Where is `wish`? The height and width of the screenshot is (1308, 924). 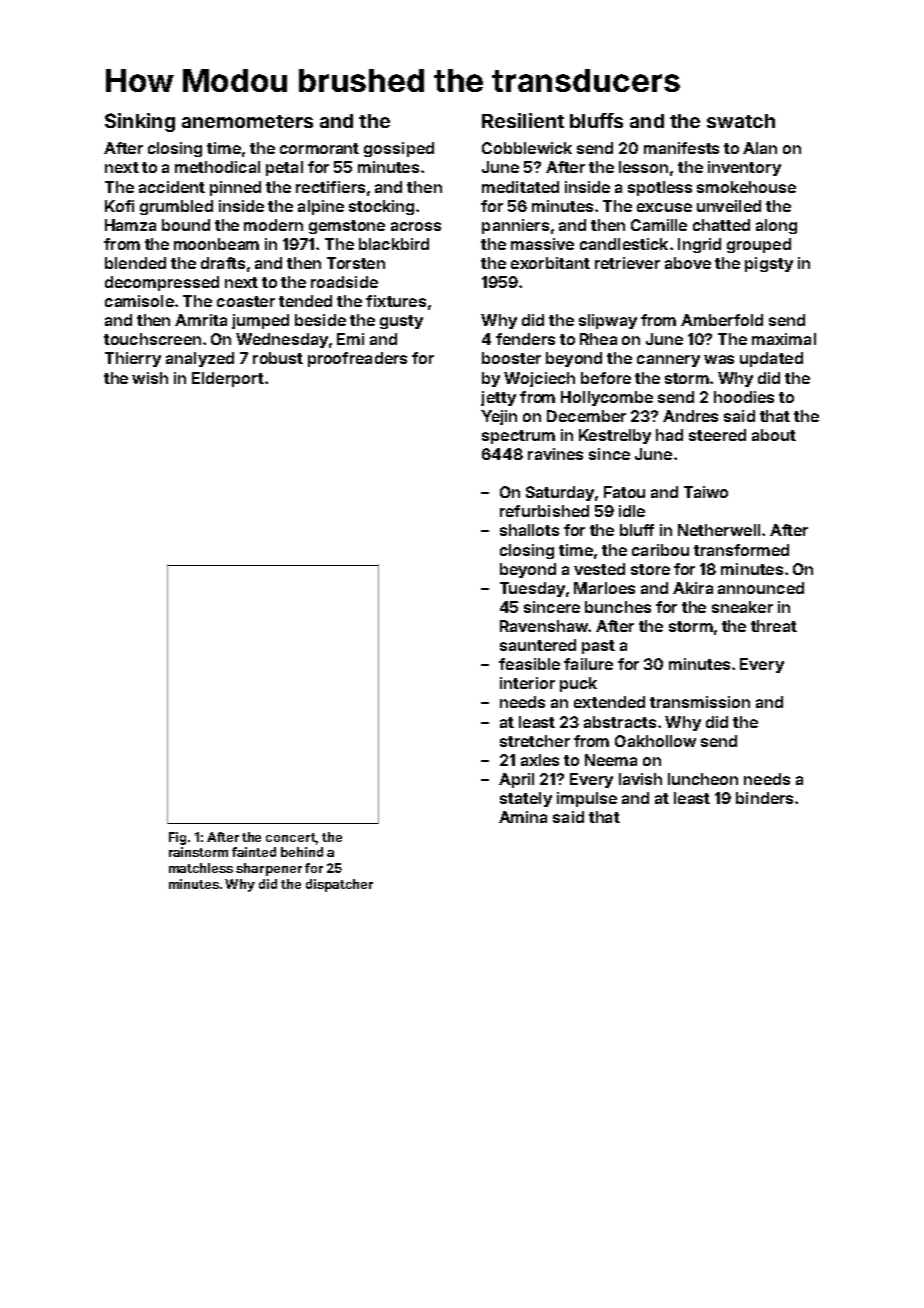 wish is located at coordinates (150, 378).
